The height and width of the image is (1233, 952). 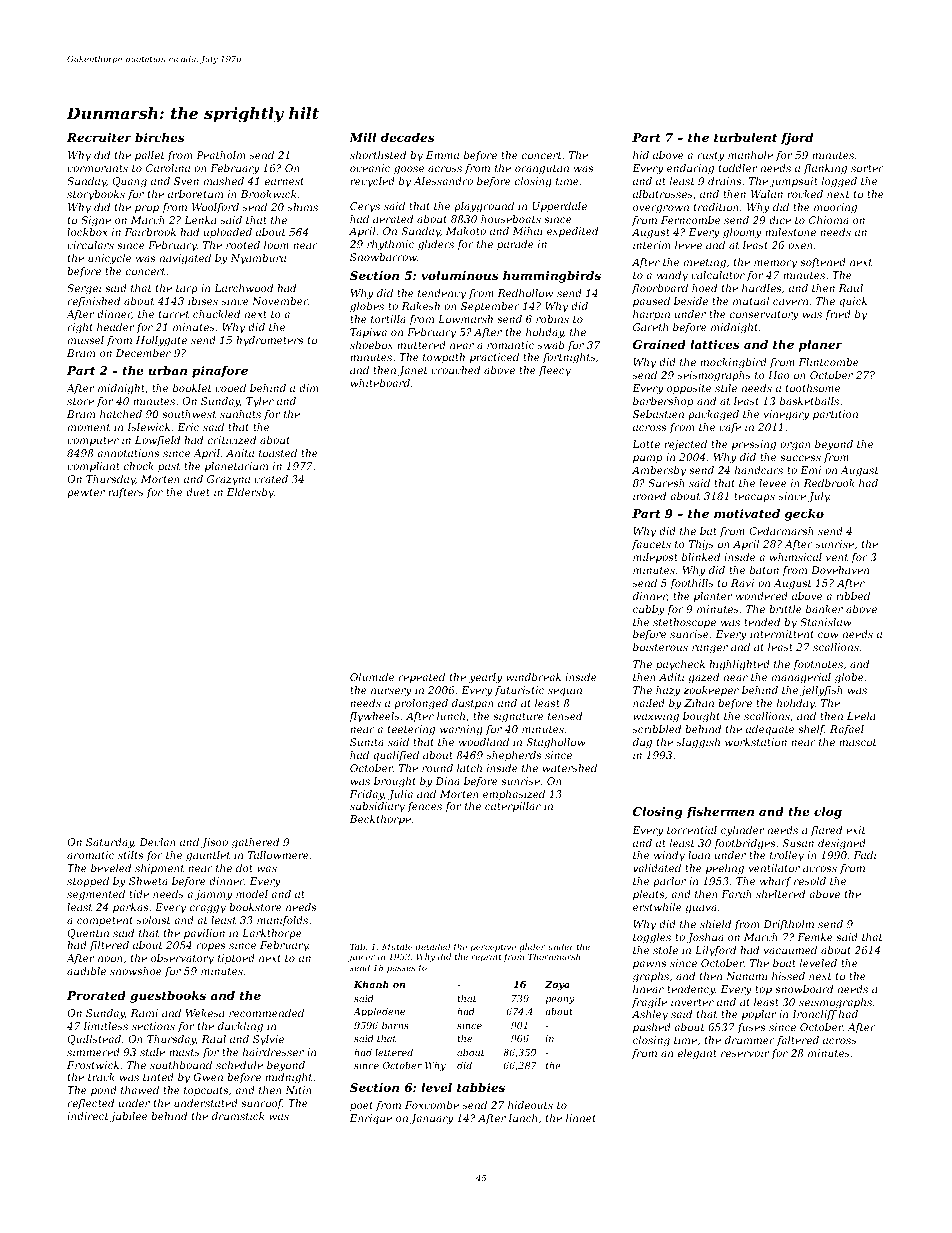 I want to click on linnet, so click(x=581, y=1118).
